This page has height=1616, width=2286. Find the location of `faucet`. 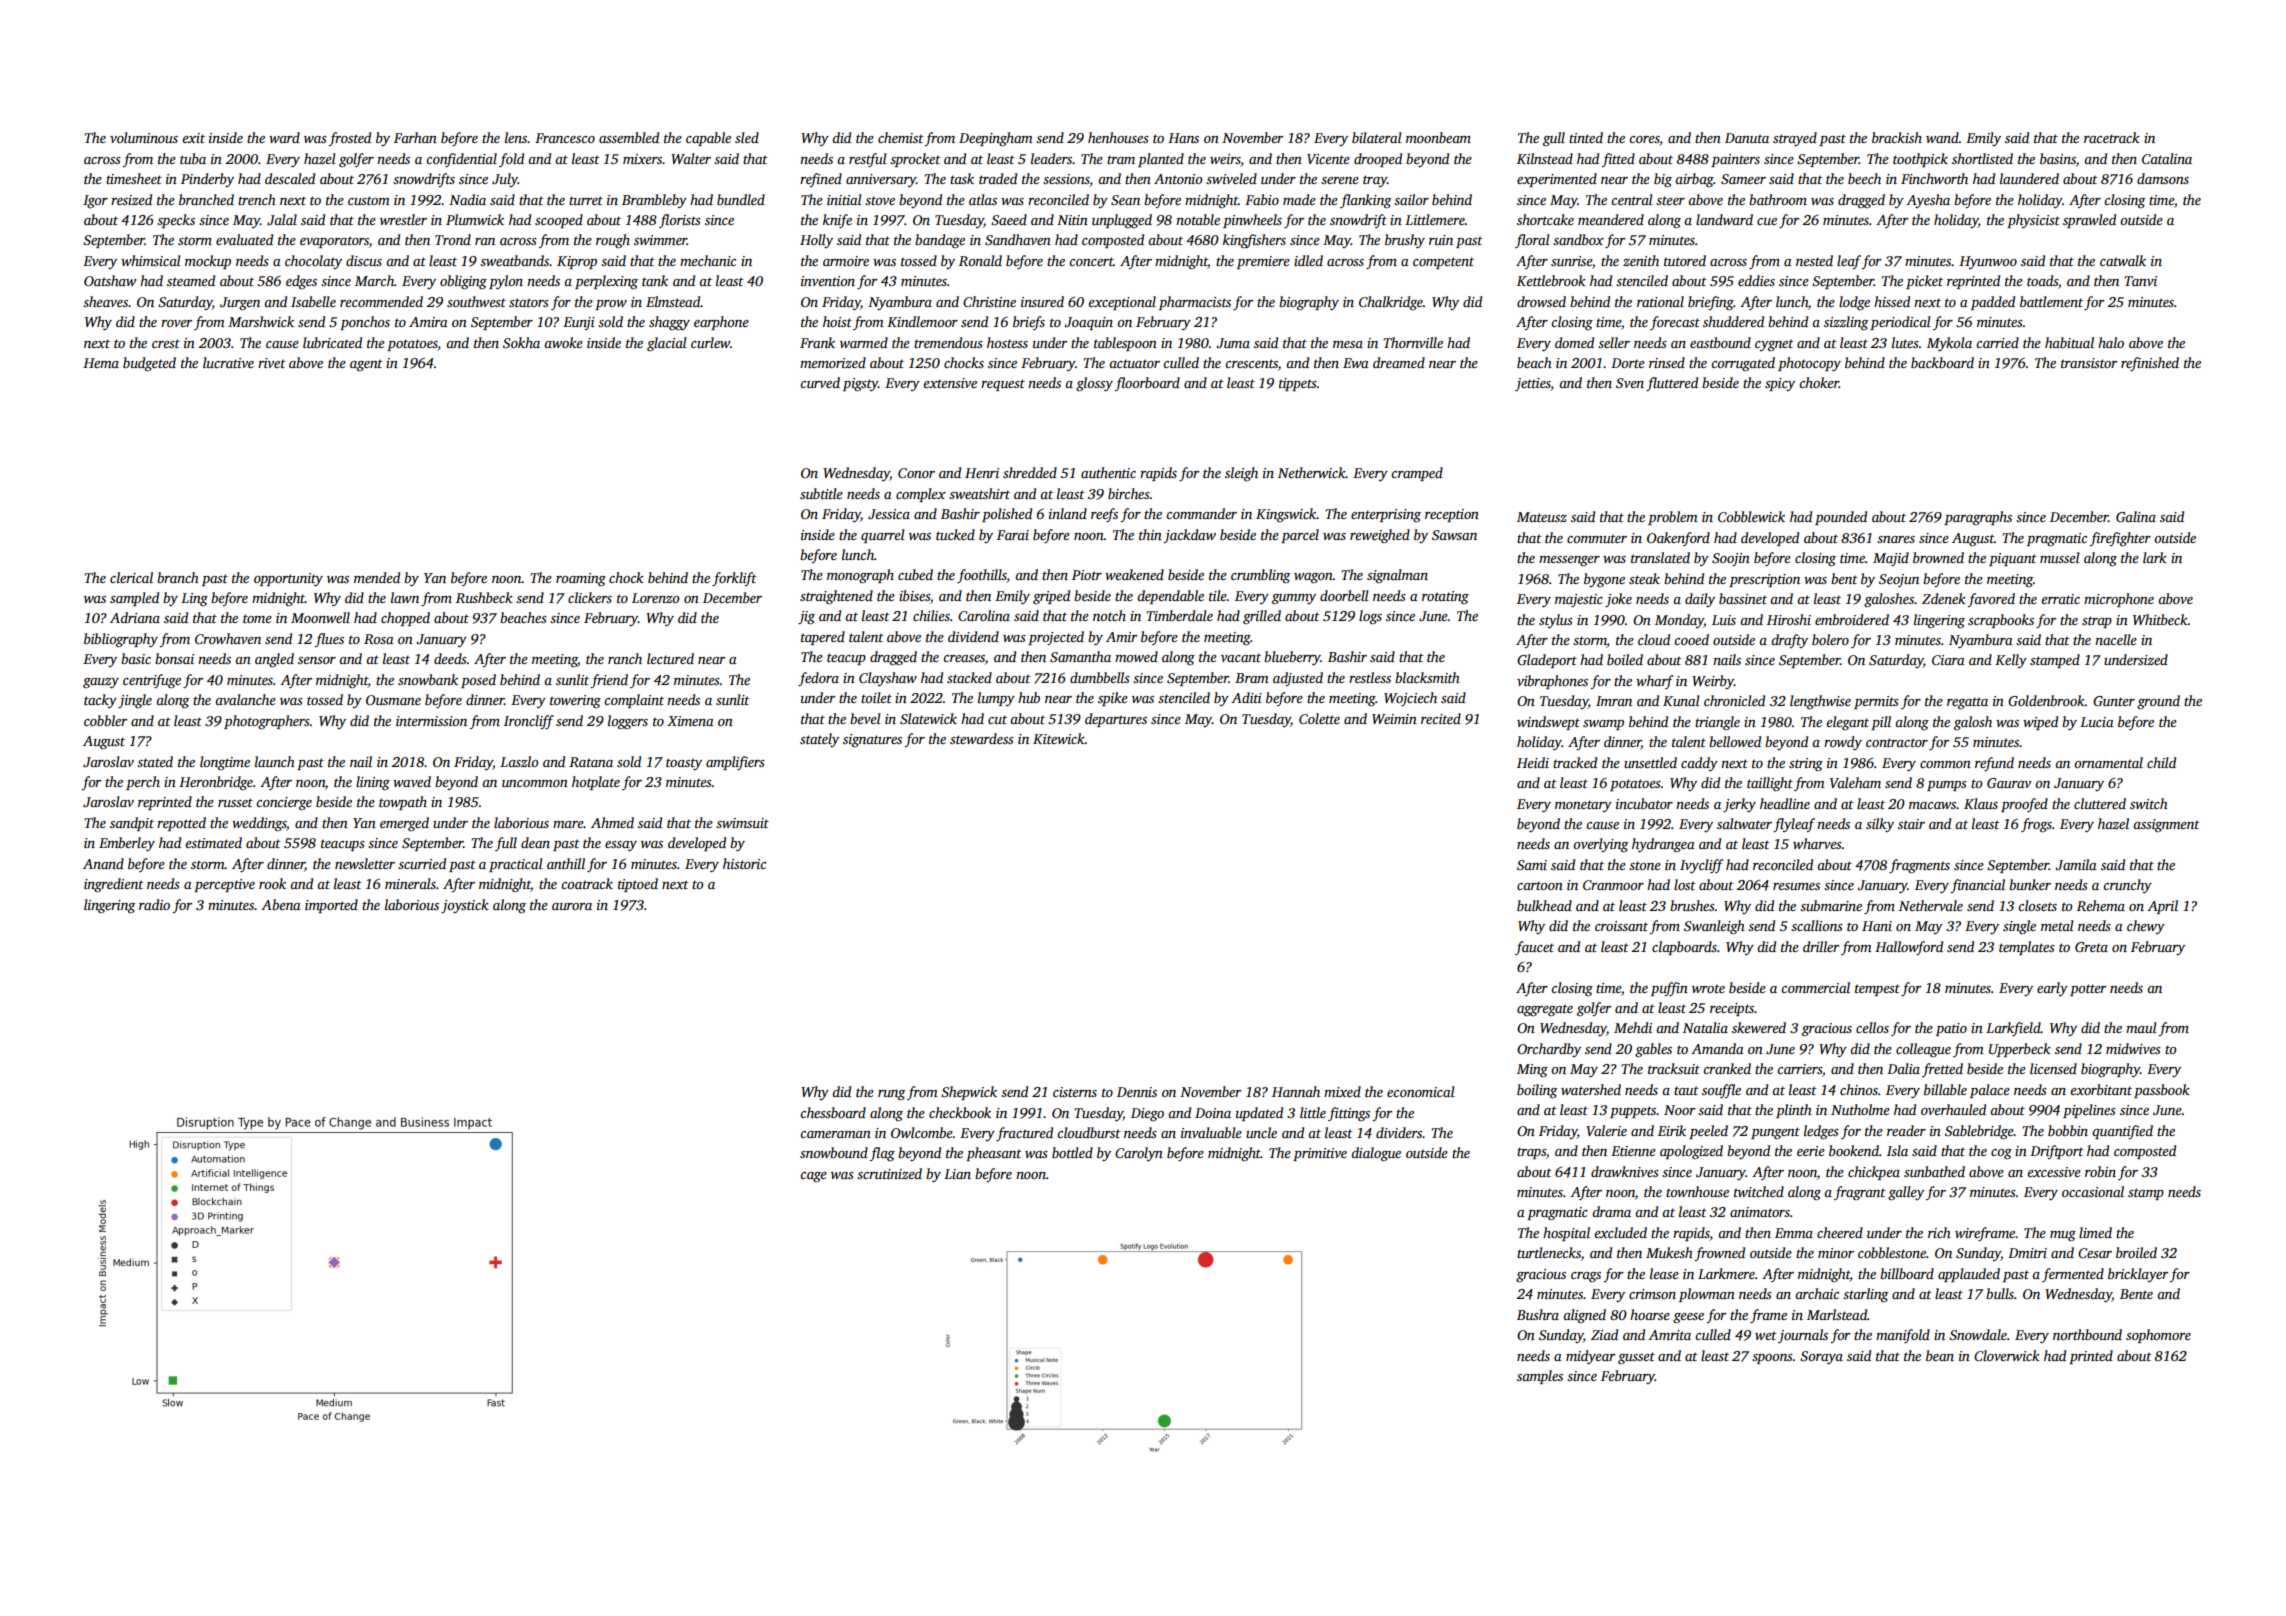

faucet is located at coordinates (1534, 948).
